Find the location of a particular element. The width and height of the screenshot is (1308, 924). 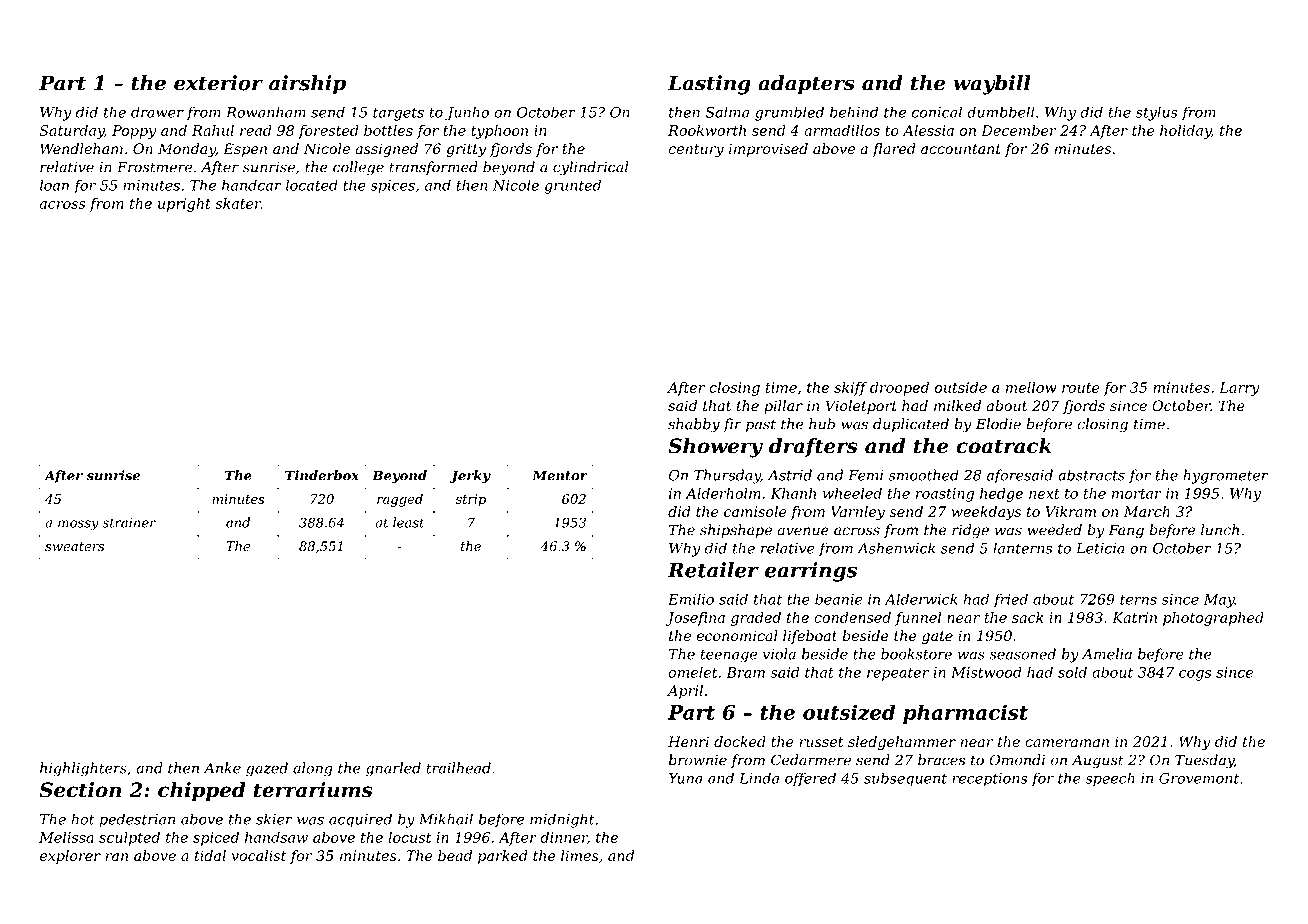

fir is located at coordinates (732, 425).
